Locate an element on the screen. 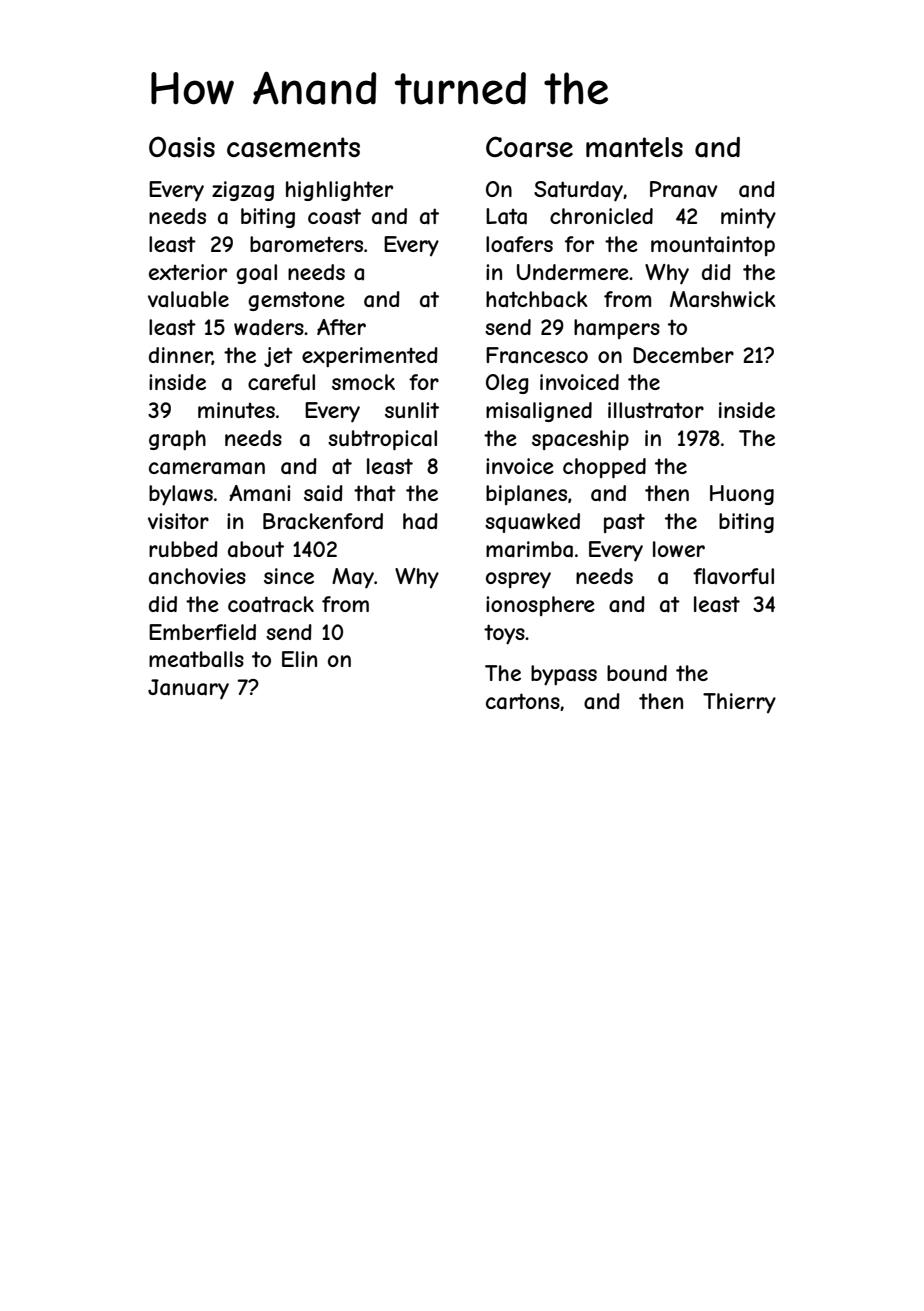 Image resolution: width=924 pixels, height=1311 pixels. coatrack is located at coordinates (271, 604).
